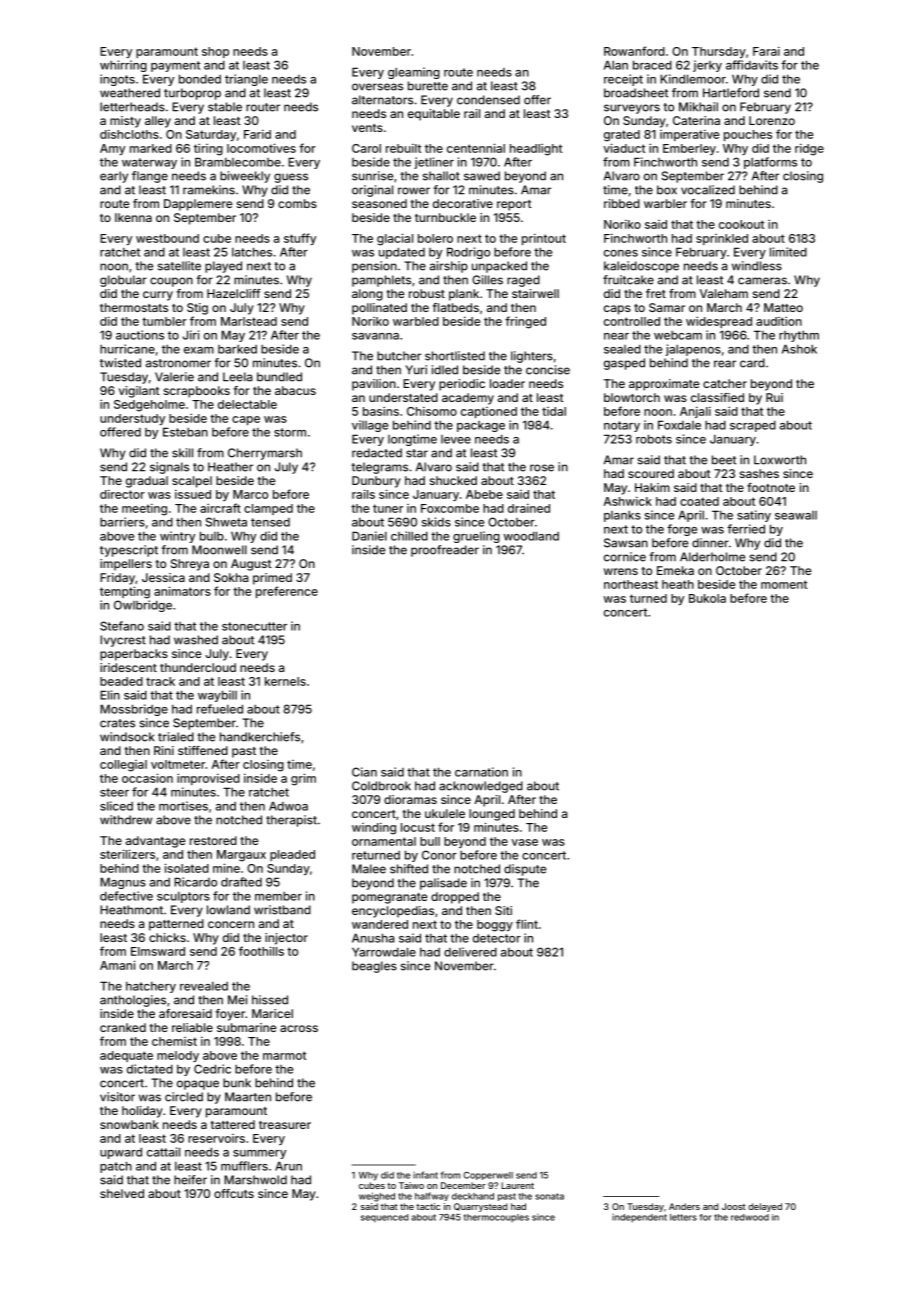 The height and width of the screenshot is (1308, 924). What do you see at coordinates (514, 205) in the screenshot?
I see `report` at bounding box center [514, 205].
